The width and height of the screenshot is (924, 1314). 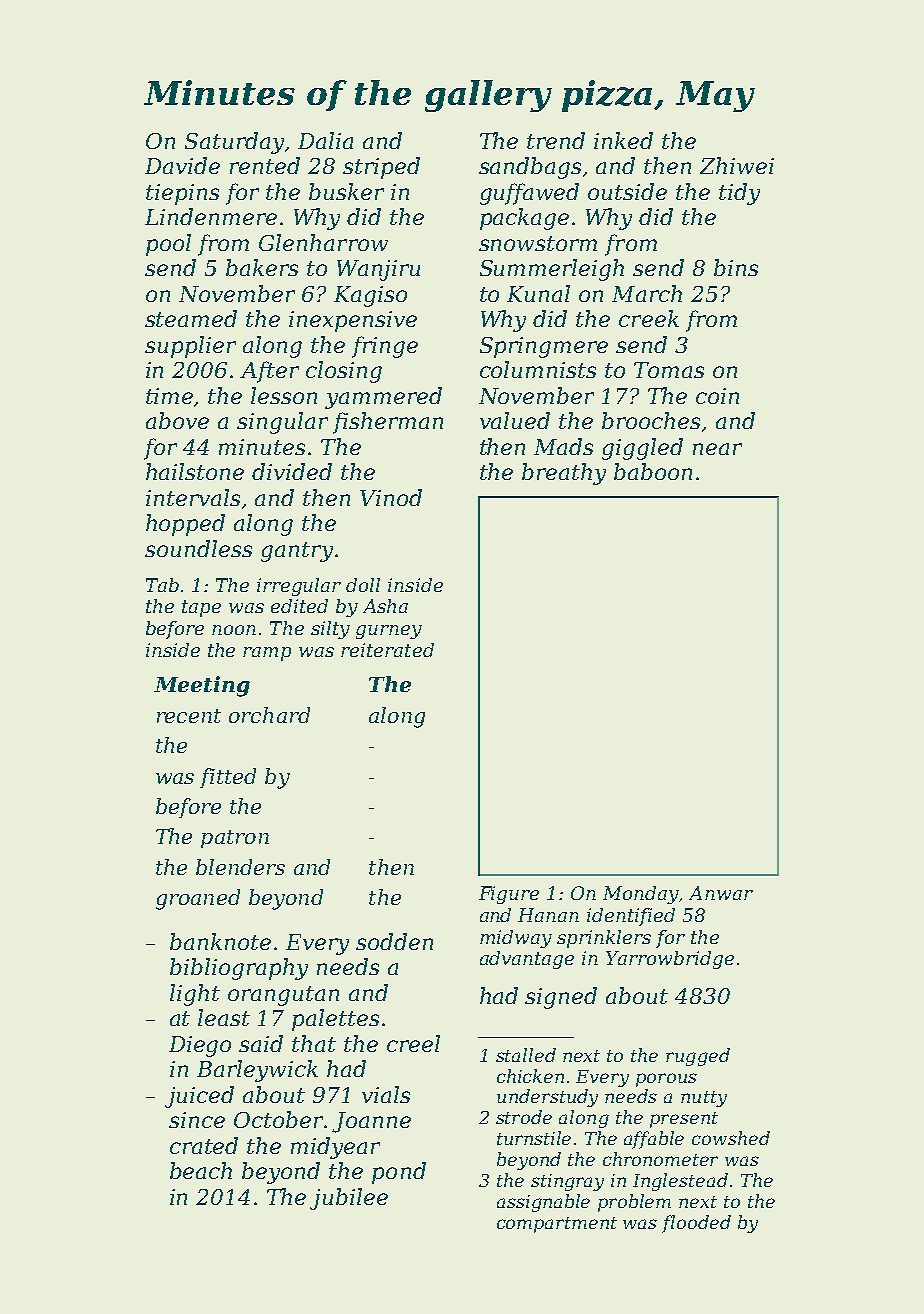 What do you see at coordinates (717, 449) in the screenshot?
I see `near` at bounding box center [717, 449].
